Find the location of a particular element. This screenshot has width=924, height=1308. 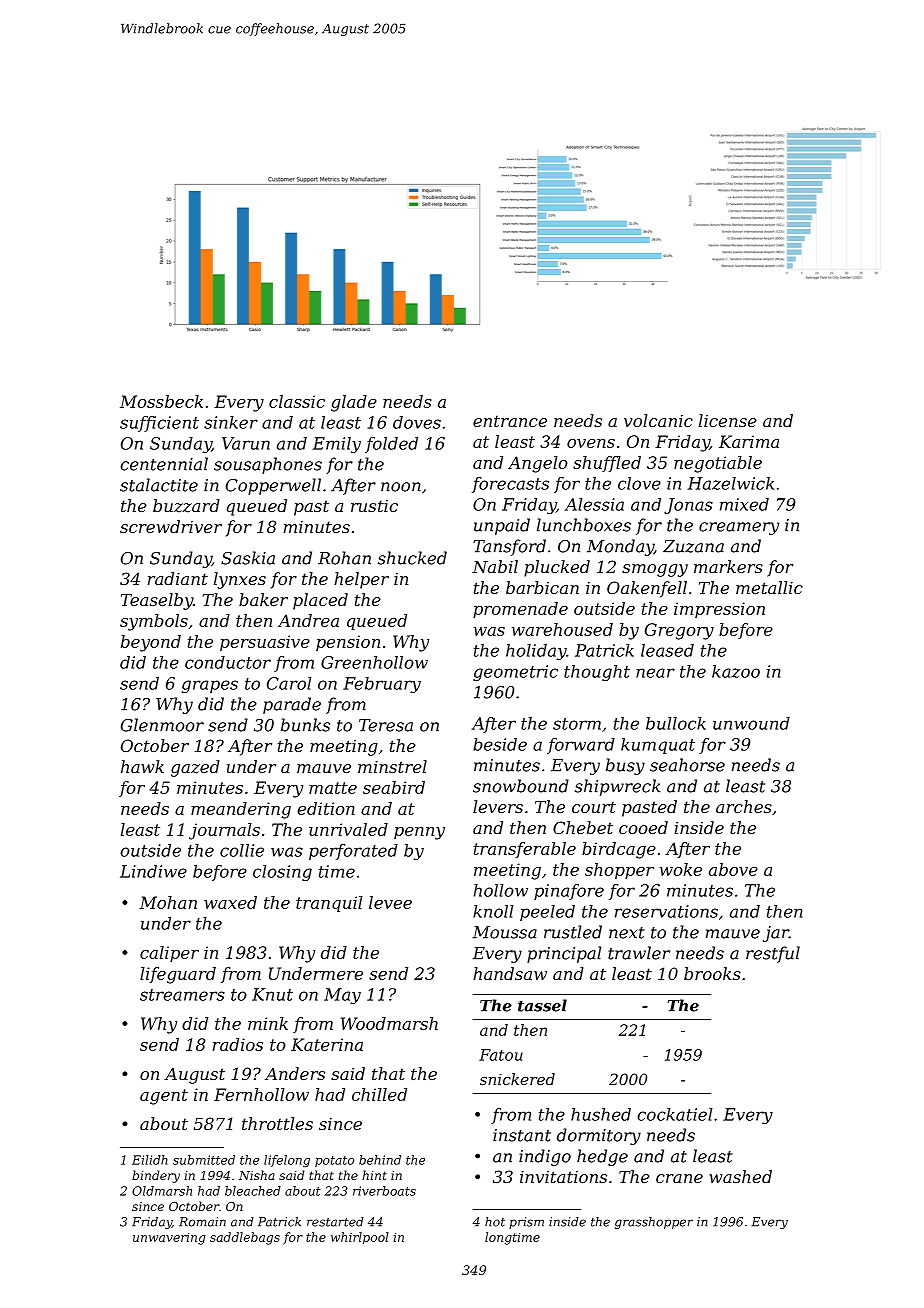

metallic is located at coordinates (769, 587).
